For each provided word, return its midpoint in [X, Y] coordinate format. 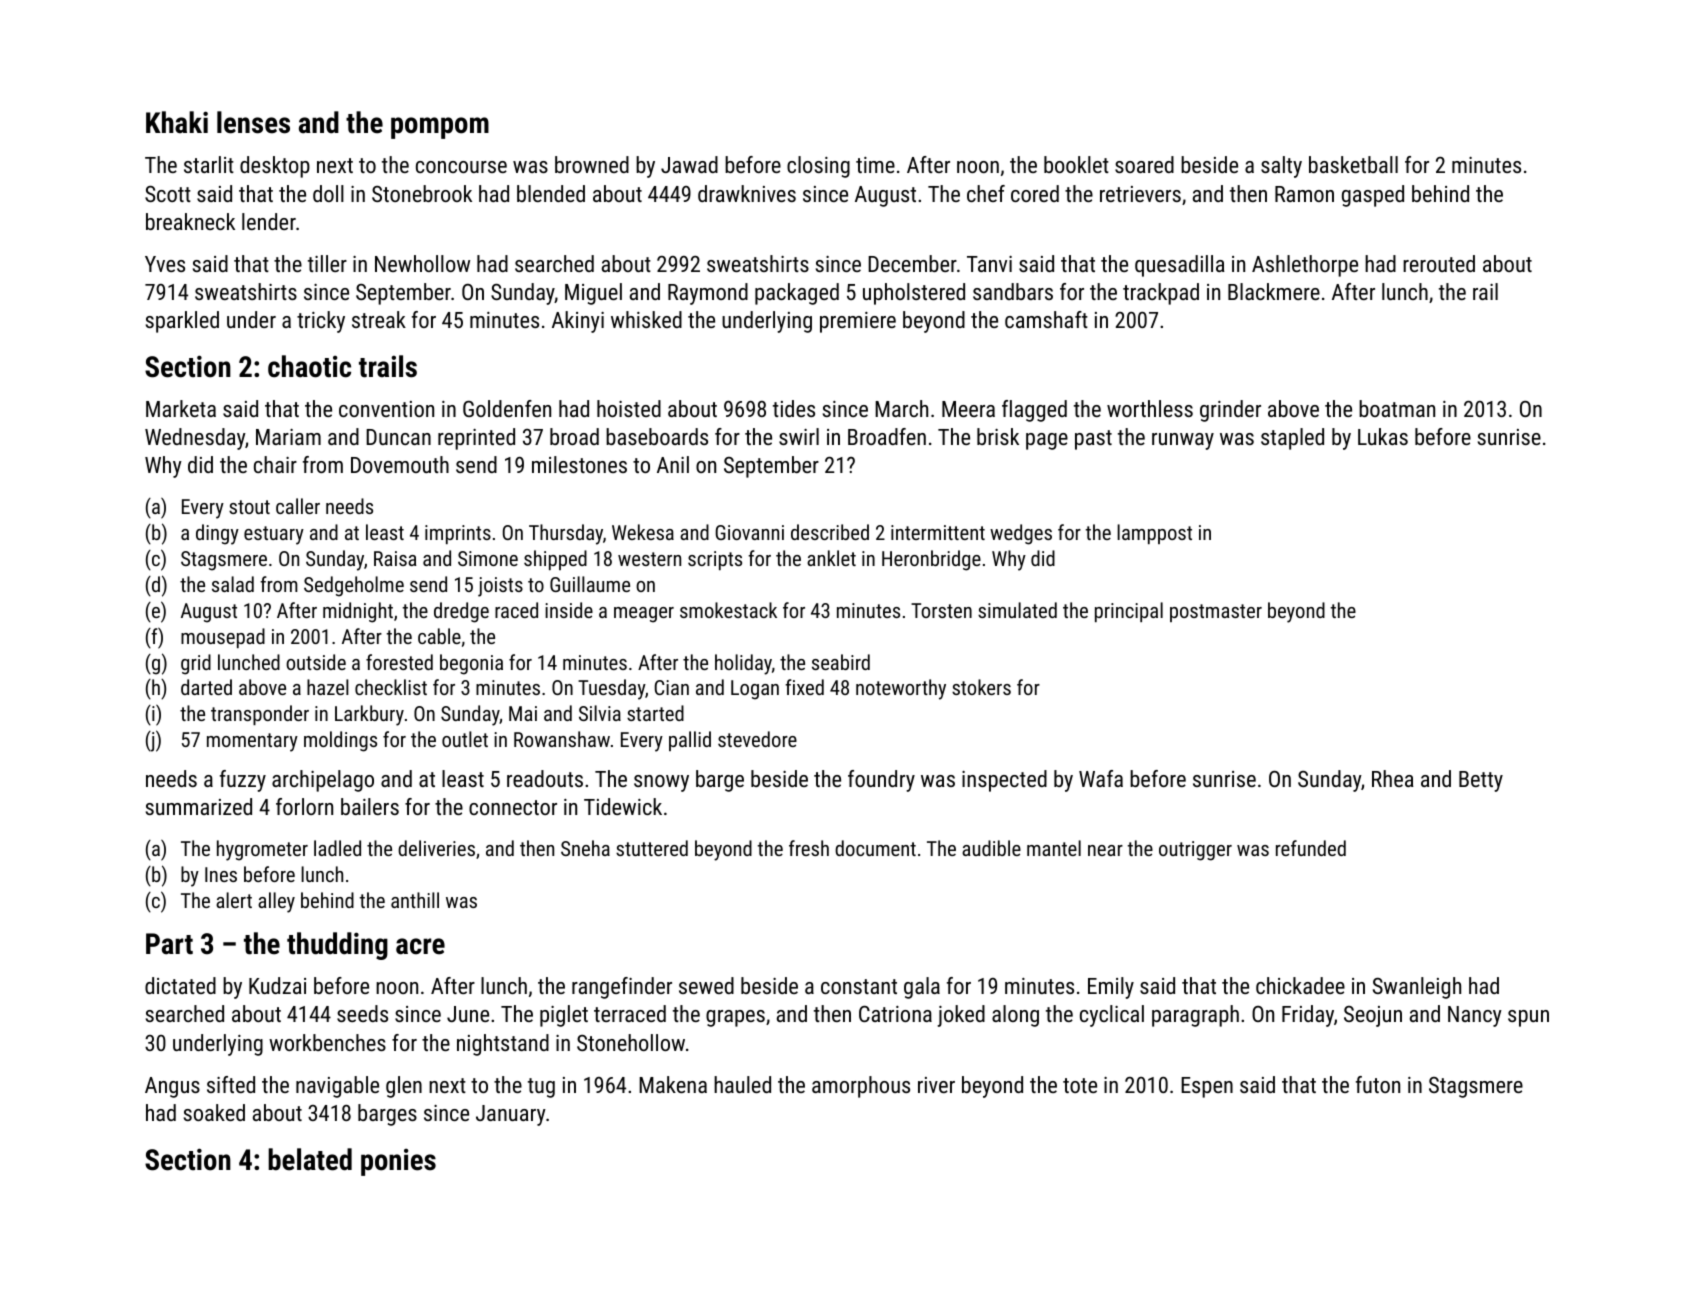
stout [249, 507]
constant [859, 986]
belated [310, 1159]
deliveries [436, 848]
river [936, 1085]
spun [1528, 1018]
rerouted [1439, 263]
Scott [168, 194]
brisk [998, 436]
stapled [1292, 439]
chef [986, 193]
